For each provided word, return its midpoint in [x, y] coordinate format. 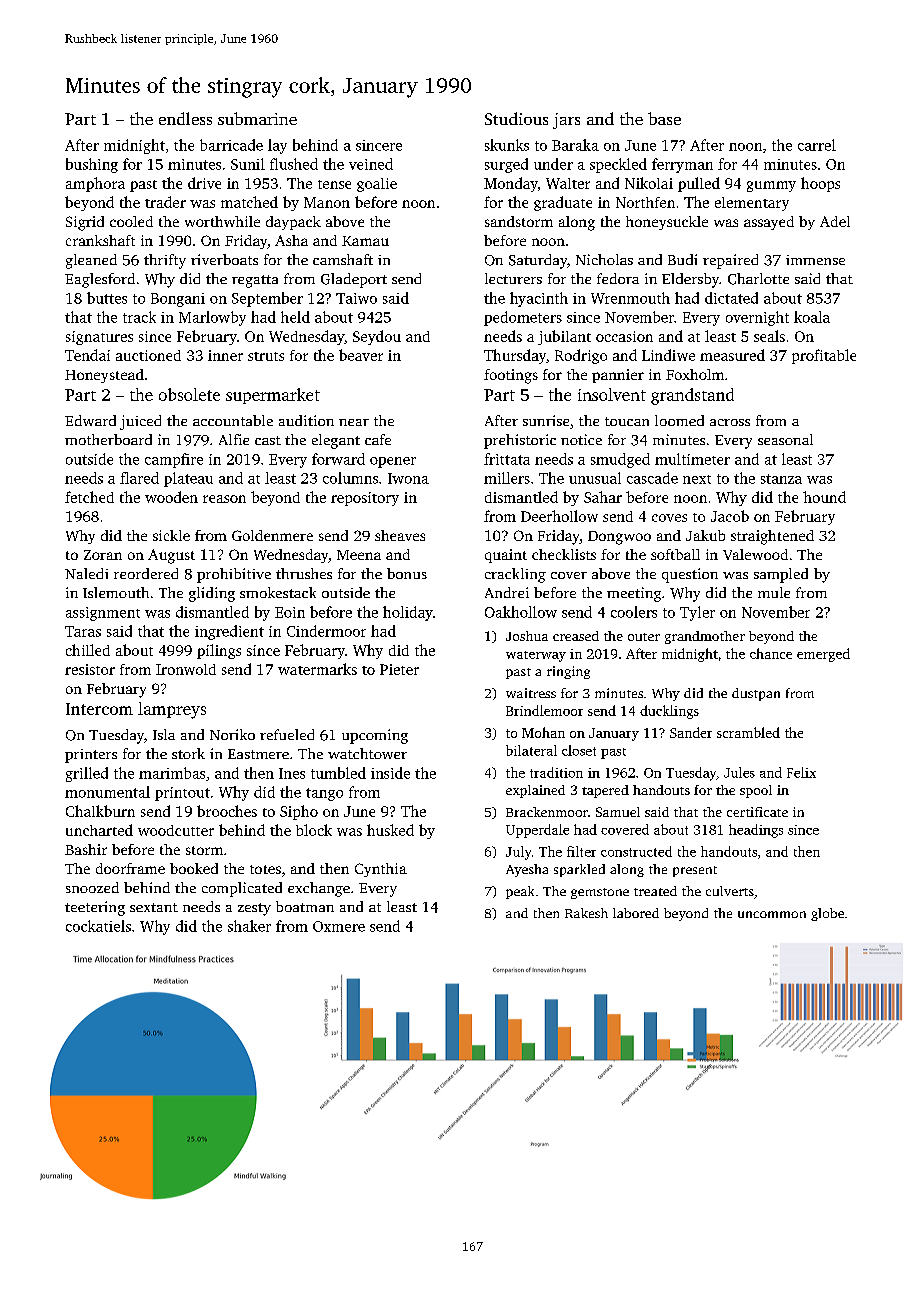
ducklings [669, 712]
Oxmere [339, 926]
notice [581, 439]
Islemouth [116, 592]
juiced [140, 422]
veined [371, 164]
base [664, 118]
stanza [781, 479]
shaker [249, 926]
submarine [257, 118]
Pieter [399, 669]
